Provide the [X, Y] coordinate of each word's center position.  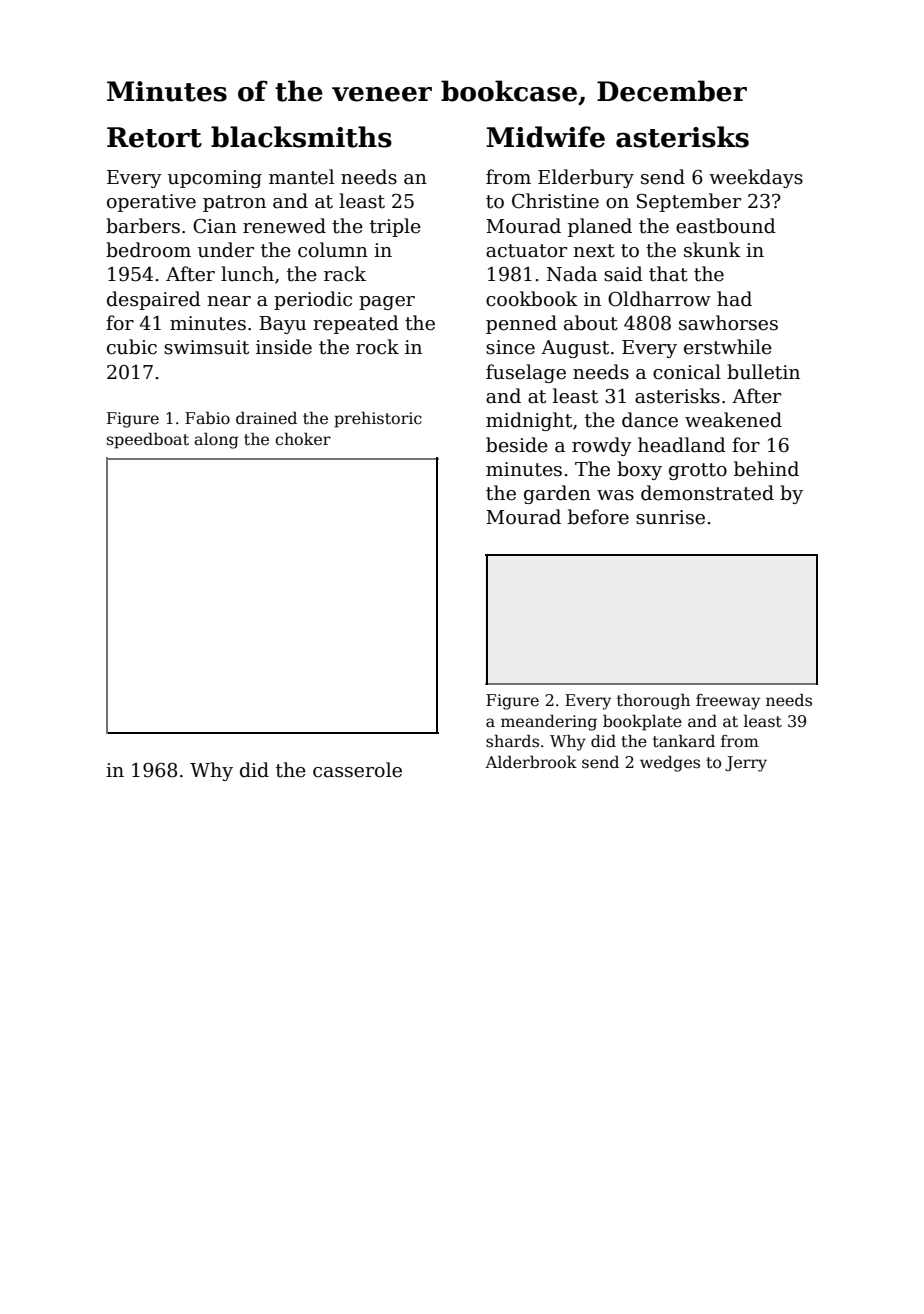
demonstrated [707, 493]
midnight [529, 421]
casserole [357, 770]
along [216, 440]
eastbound [726, 226]
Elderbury [586, 178]
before [598, 517]
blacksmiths [301, 137]
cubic [132, 347]
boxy [639, 470]
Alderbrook [531, 762]
